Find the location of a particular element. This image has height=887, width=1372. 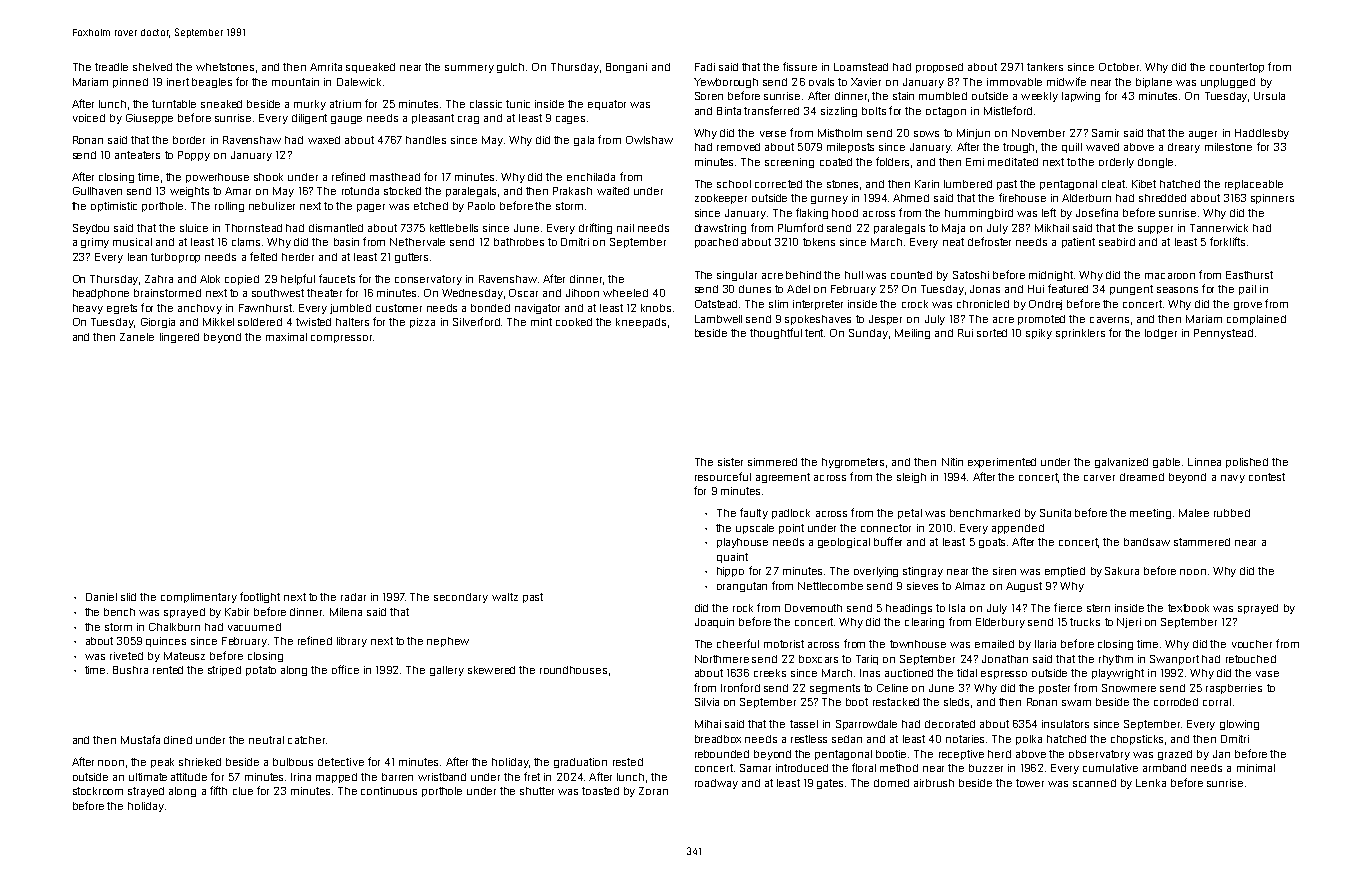

Nitin is located at coordinates (952, 462).
